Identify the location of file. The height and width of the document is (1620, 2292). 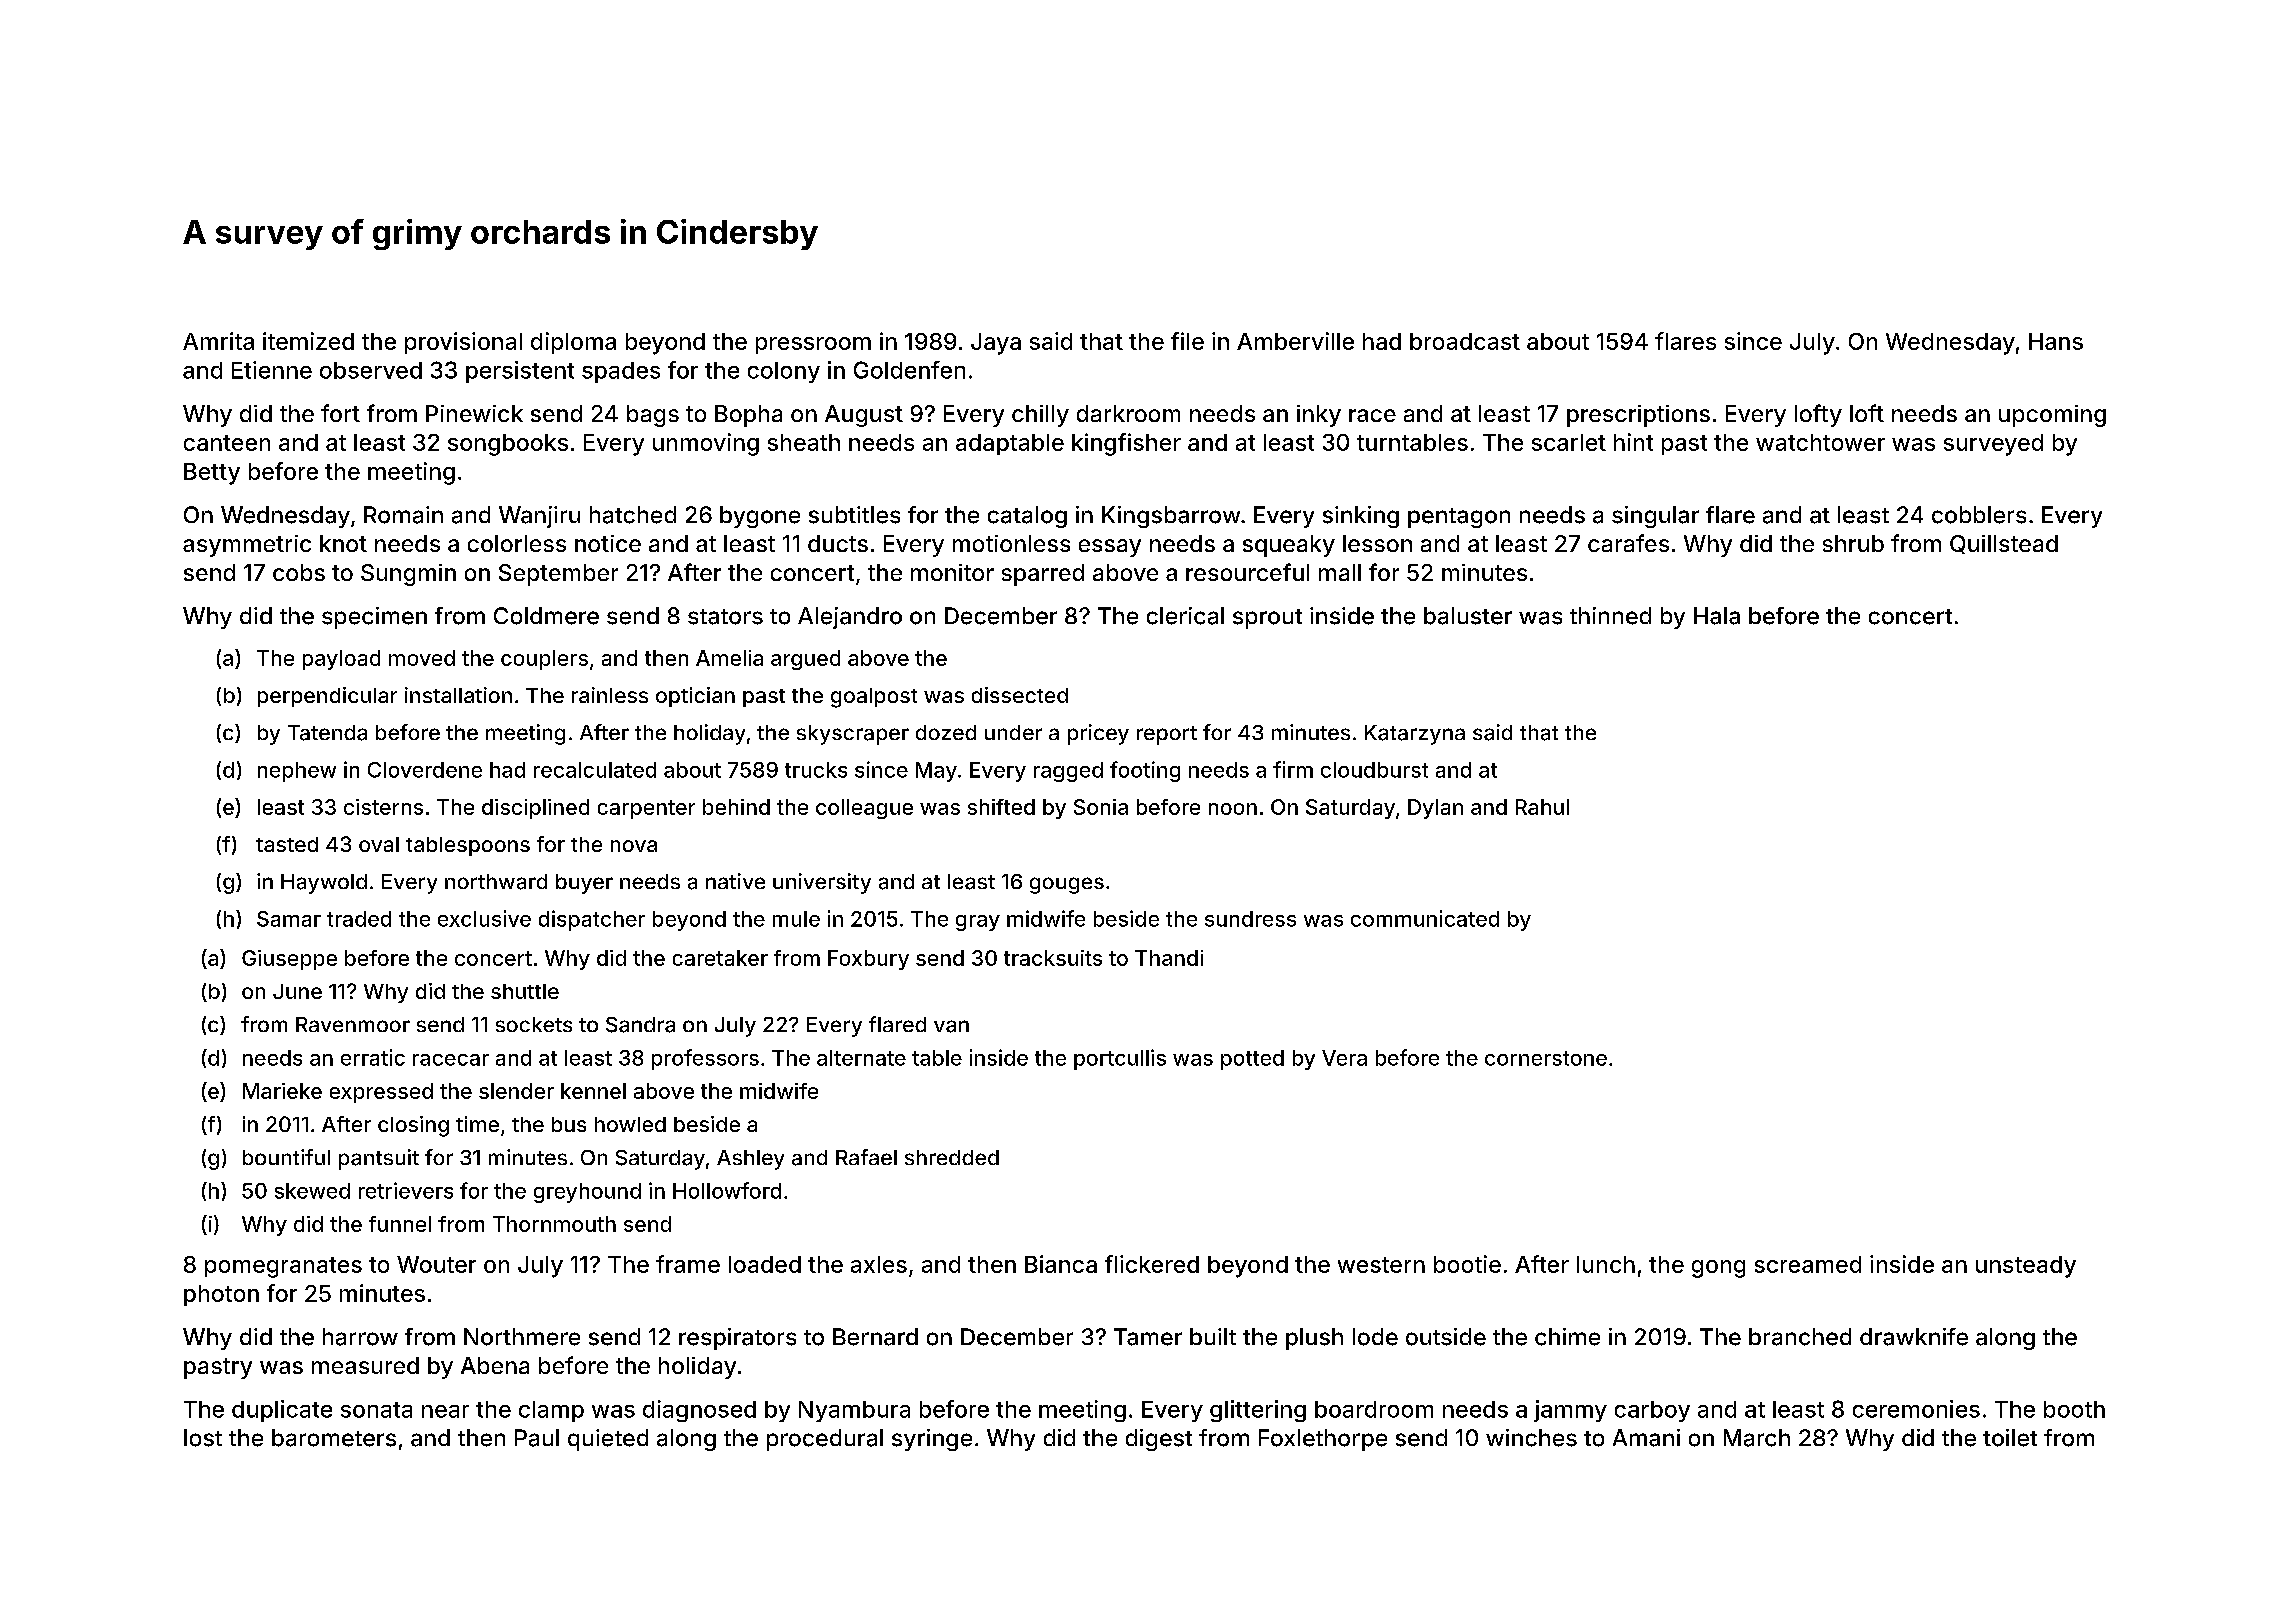
(1187, 341).
